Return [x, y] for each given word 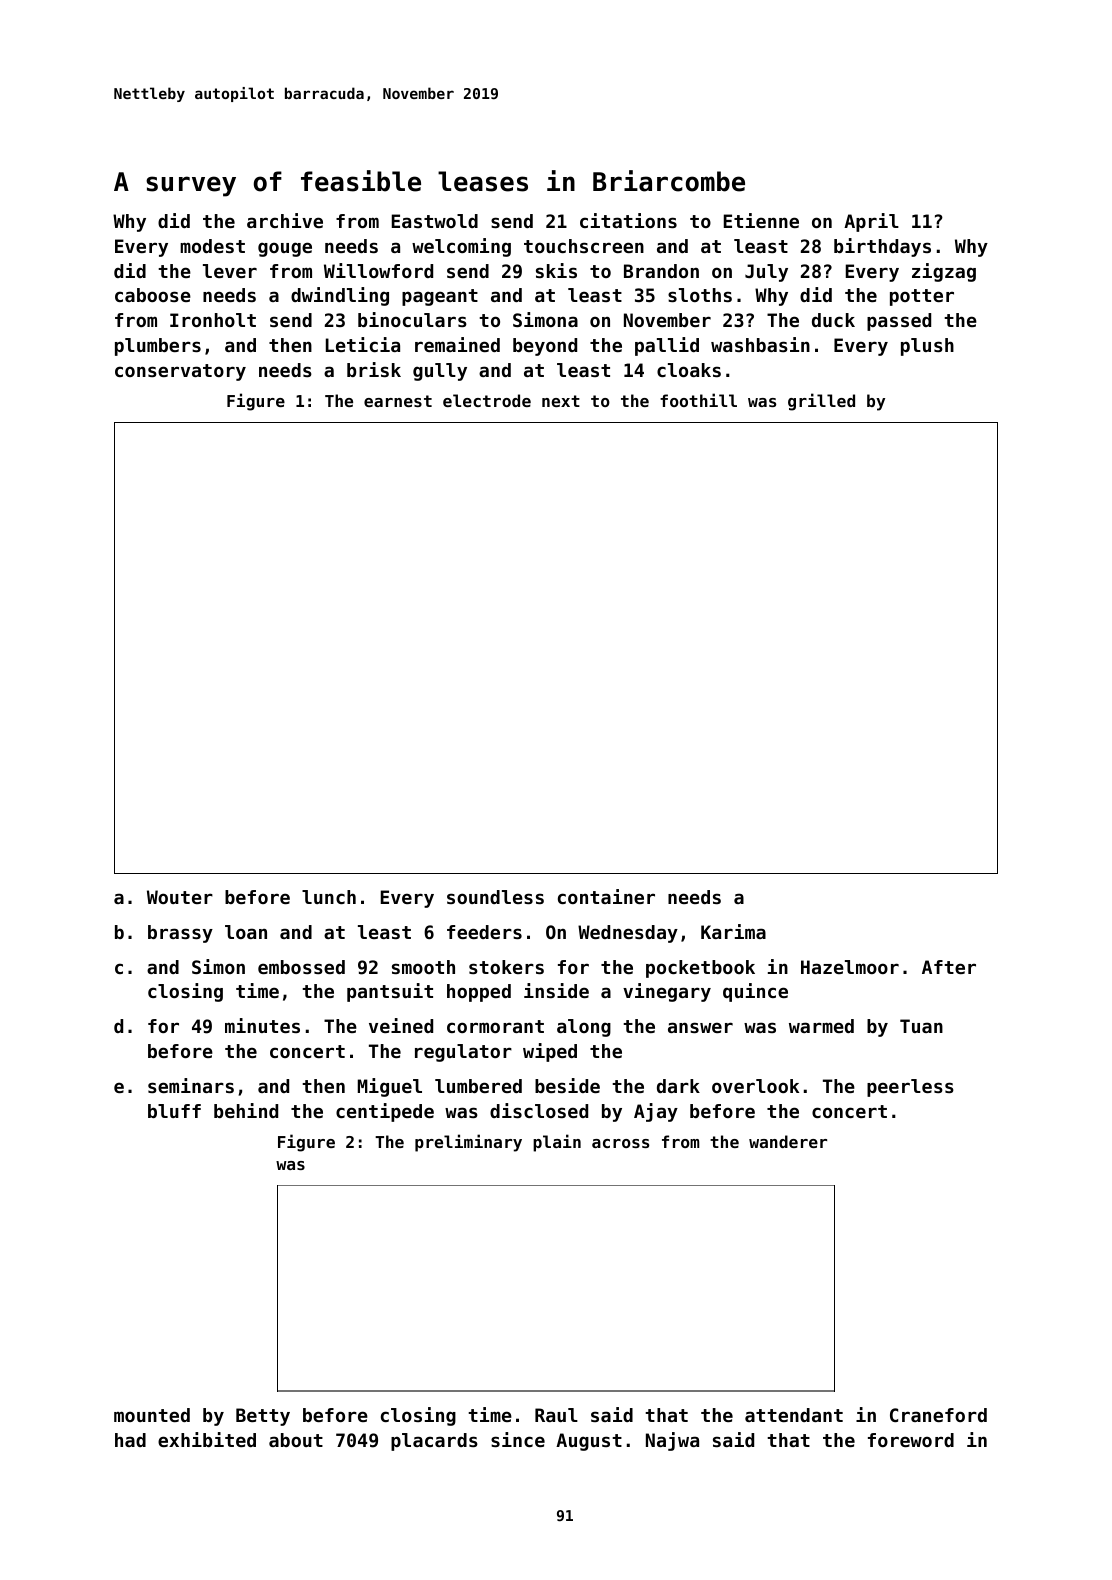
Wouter [180, 897]
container [606, 896]
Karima [733, 931]
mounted [152, 1415]
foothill [698, 400]
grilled [821, 402]
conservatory [180, 372]
